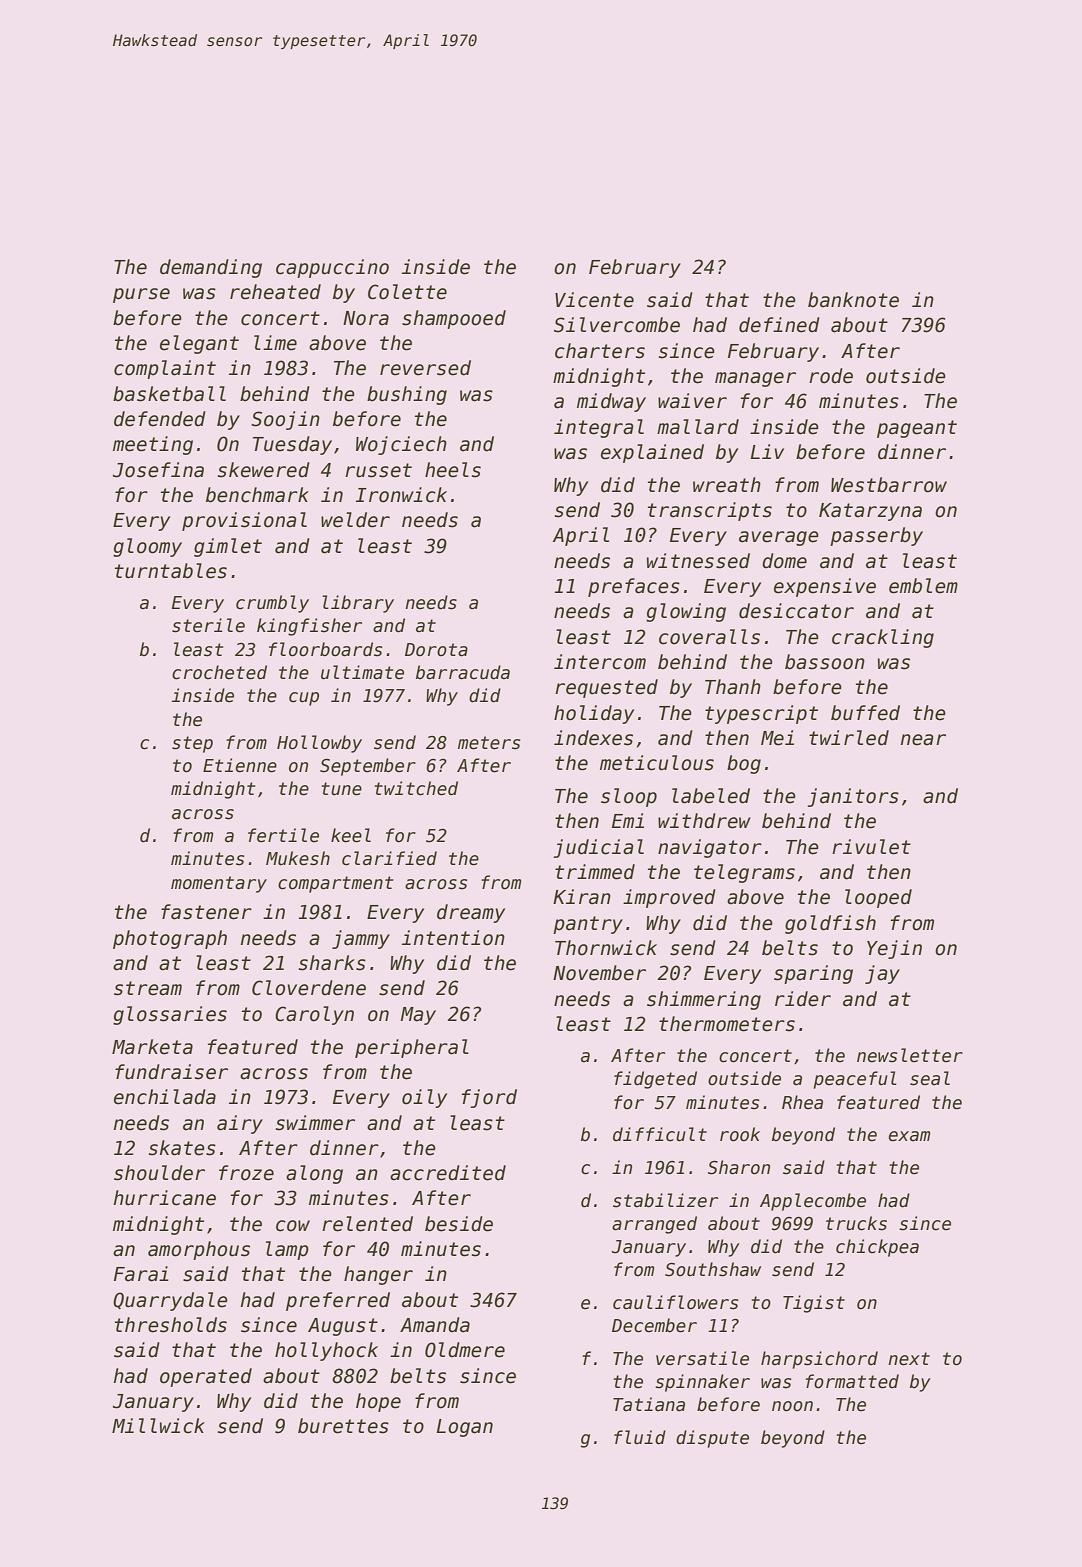 This screenshot has height=1567, width=1082. I want to click on Ironwick, so click(401, 495).
